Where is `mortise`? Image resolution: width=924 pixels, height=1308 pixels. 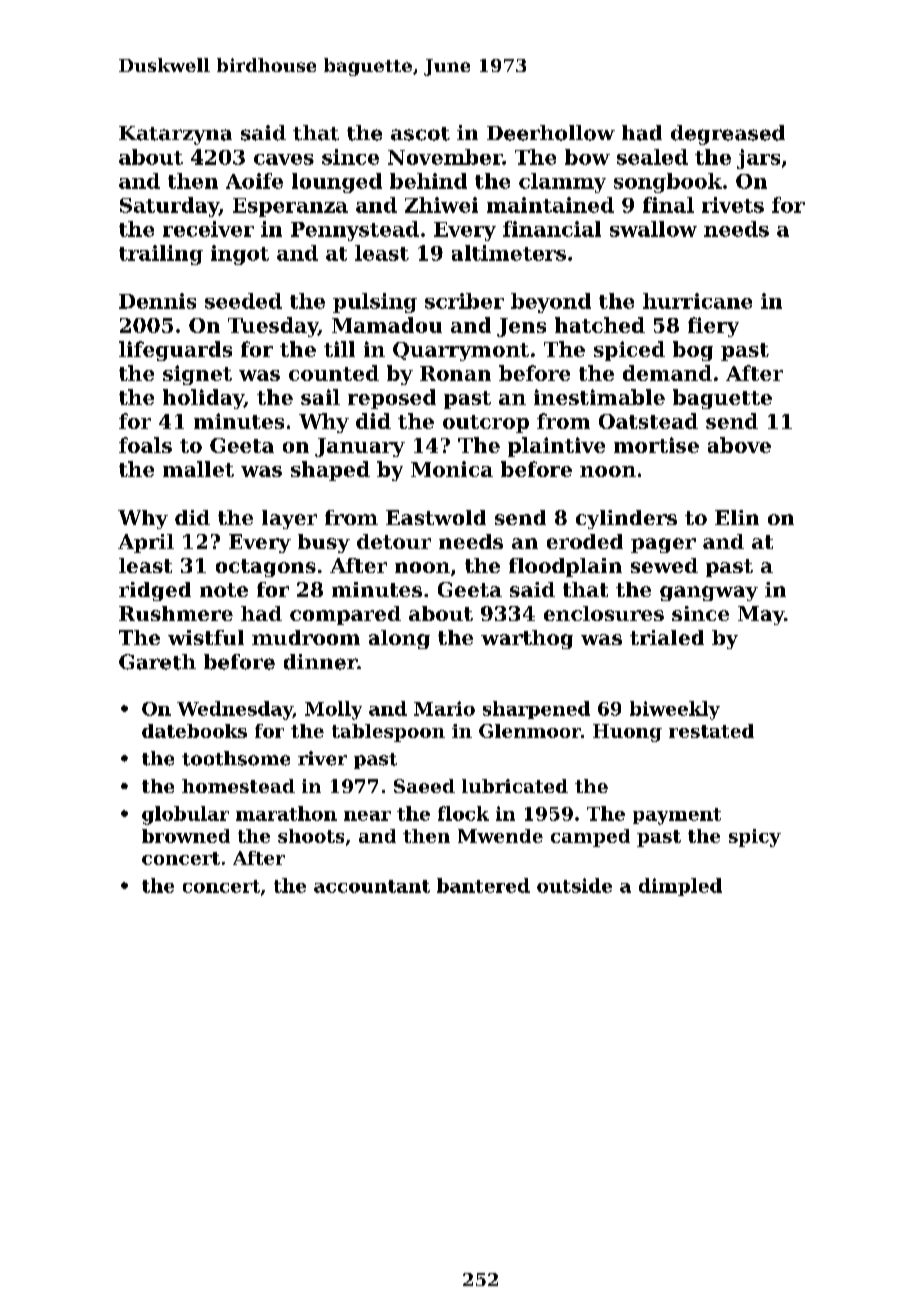 mortise is located at coordinates (656, 445).
